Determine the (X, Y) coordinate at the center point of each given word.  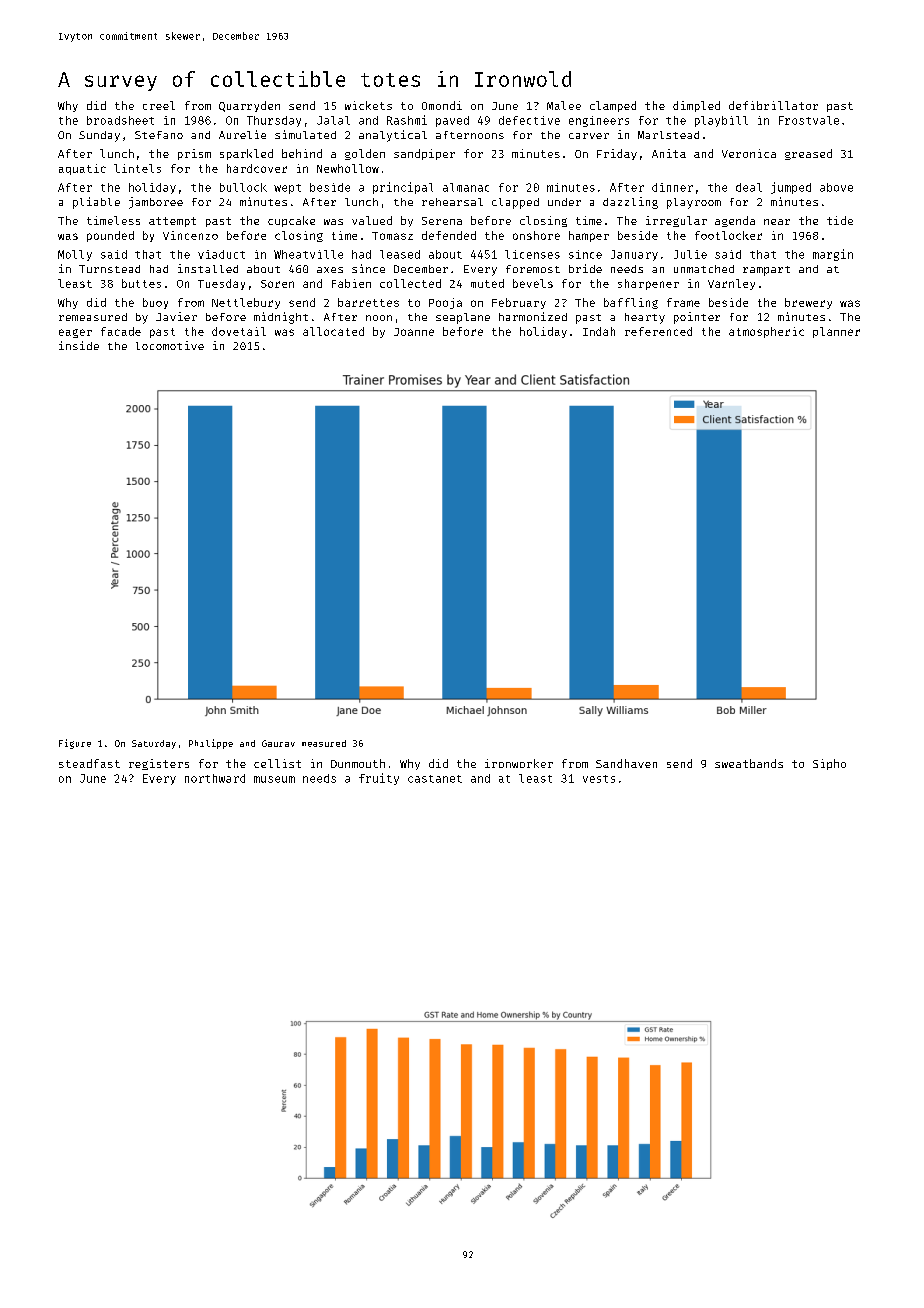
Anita (669, 153)
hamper (589, 236)
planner (836, 332)
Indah (599, 331)
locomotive (170, 345)
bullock (243, 187)
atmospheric (766, 332)
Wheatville (308, 254)
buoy (155, 303)
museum (274, 779)
